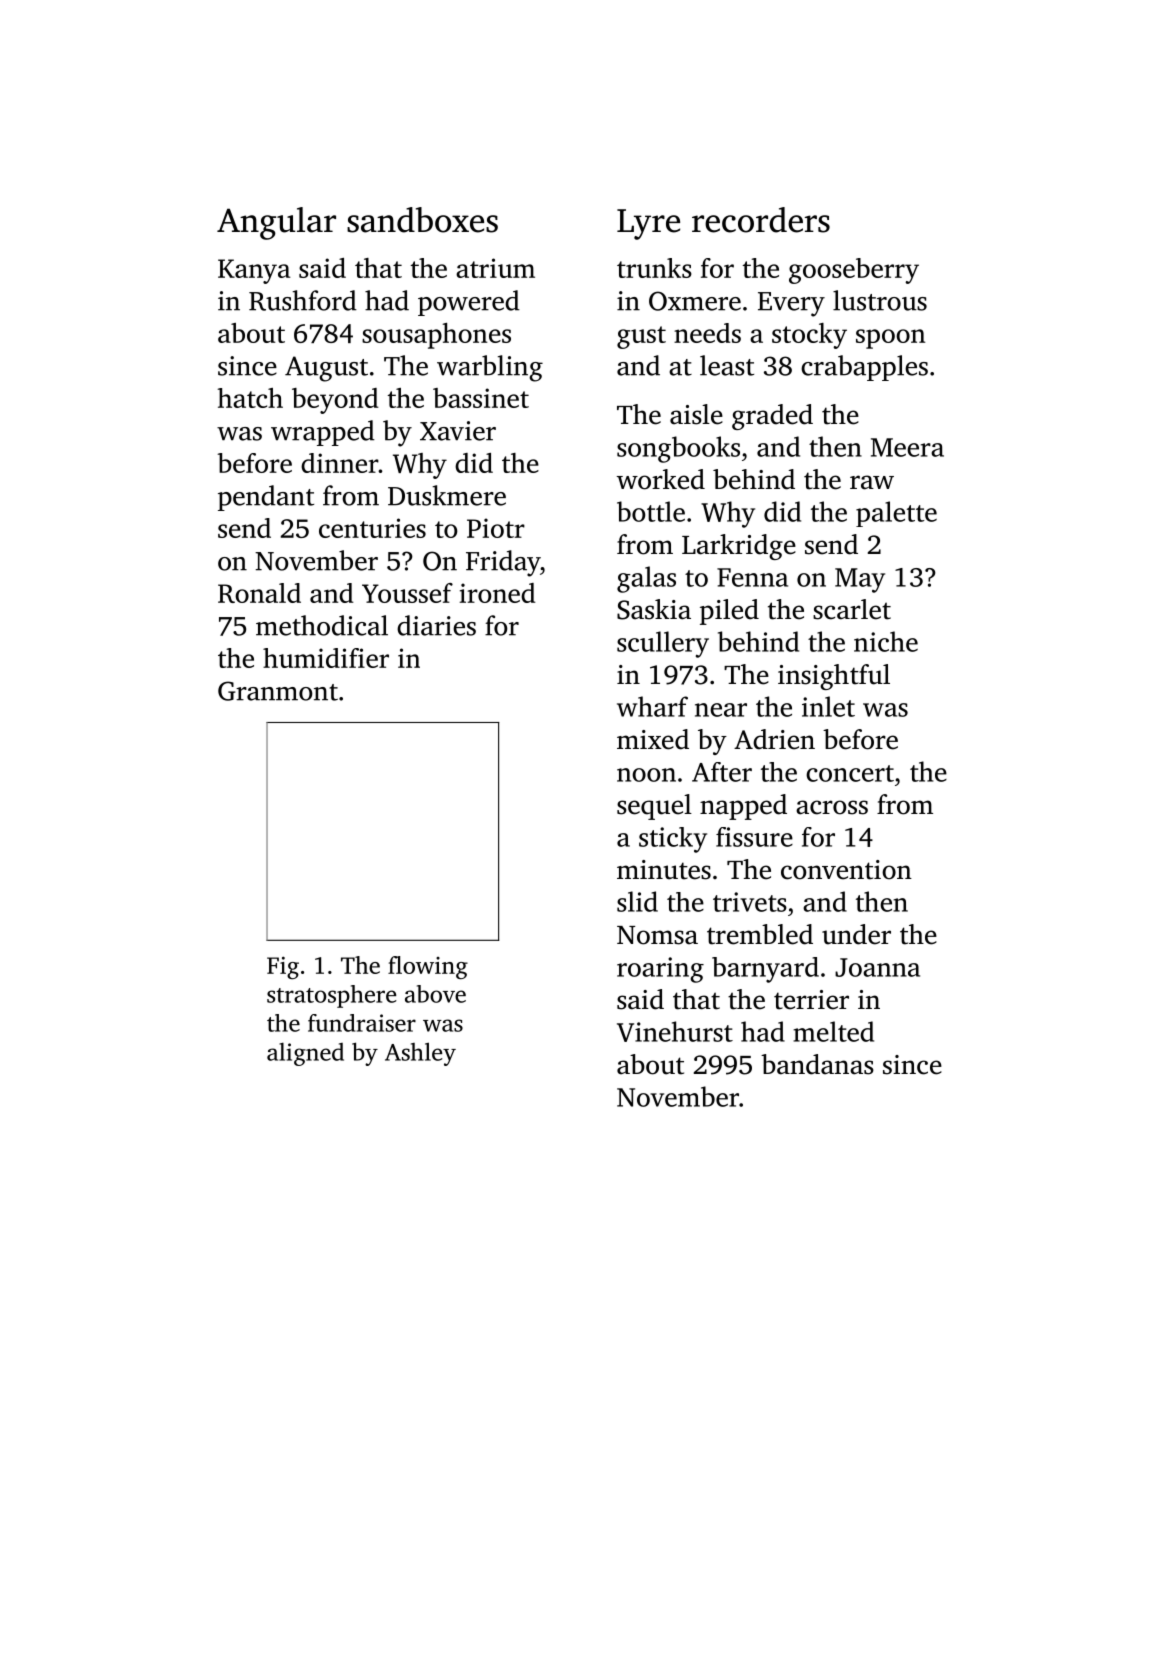 This screenshot has width=1165, height=1654. Describe the element at coordinates (276, 223) in the screenshot. I see `Angular` at that location.
